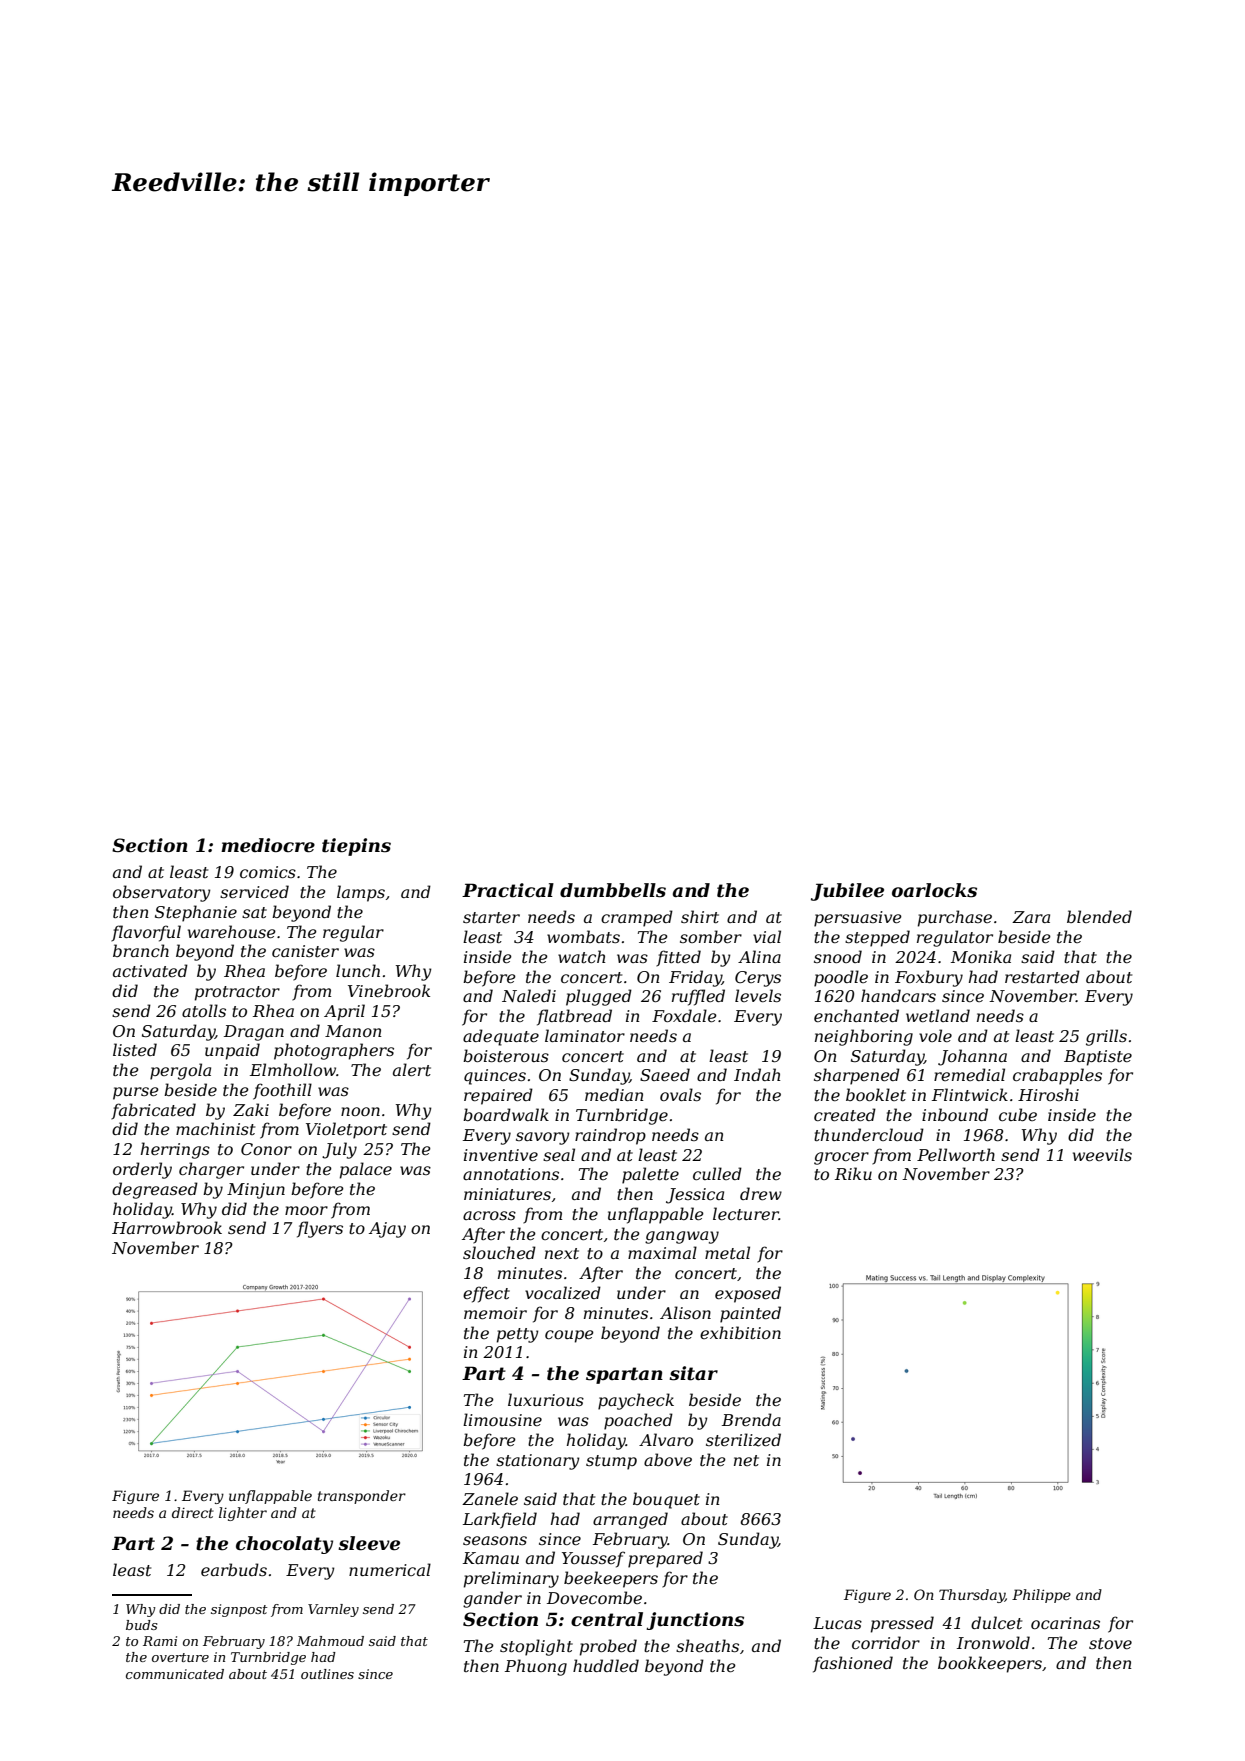  I want to click on Harrowbrook, so click(167, 1227).
